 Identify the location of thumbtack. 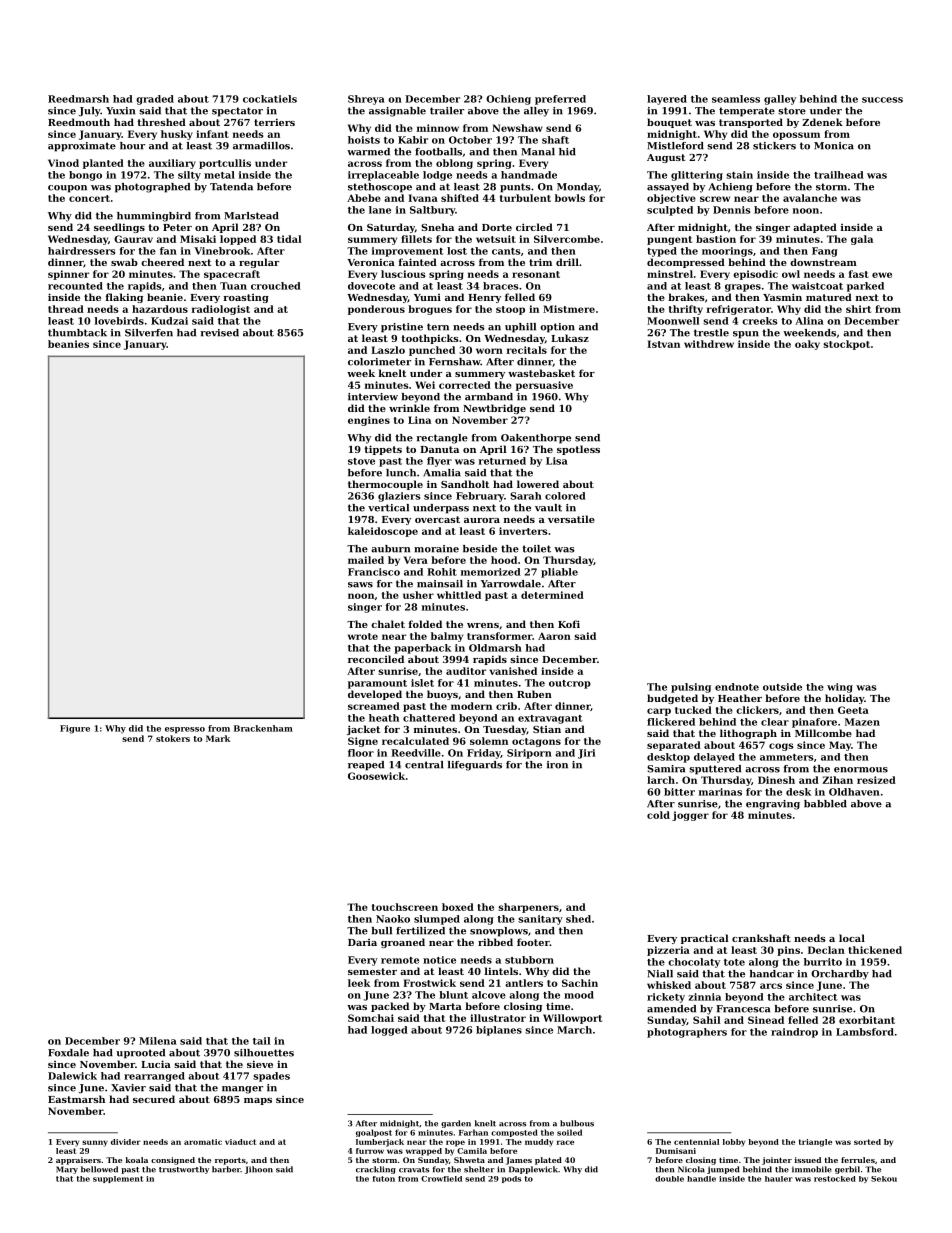
(77, 333).
